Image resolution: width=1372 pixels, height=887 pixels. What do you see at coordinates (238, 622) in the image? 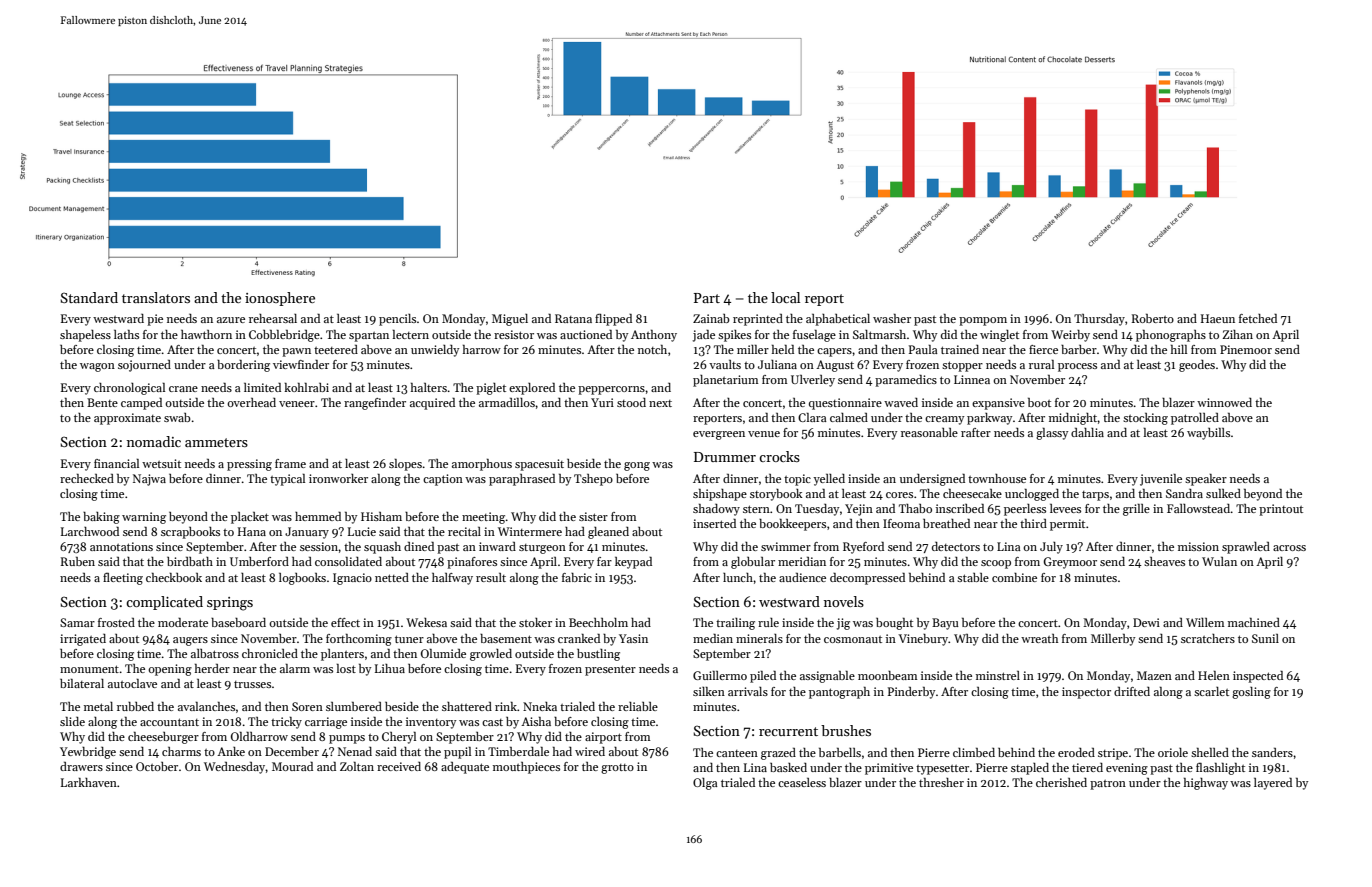
I see `baseboard` at bounding box center [238, 622].
